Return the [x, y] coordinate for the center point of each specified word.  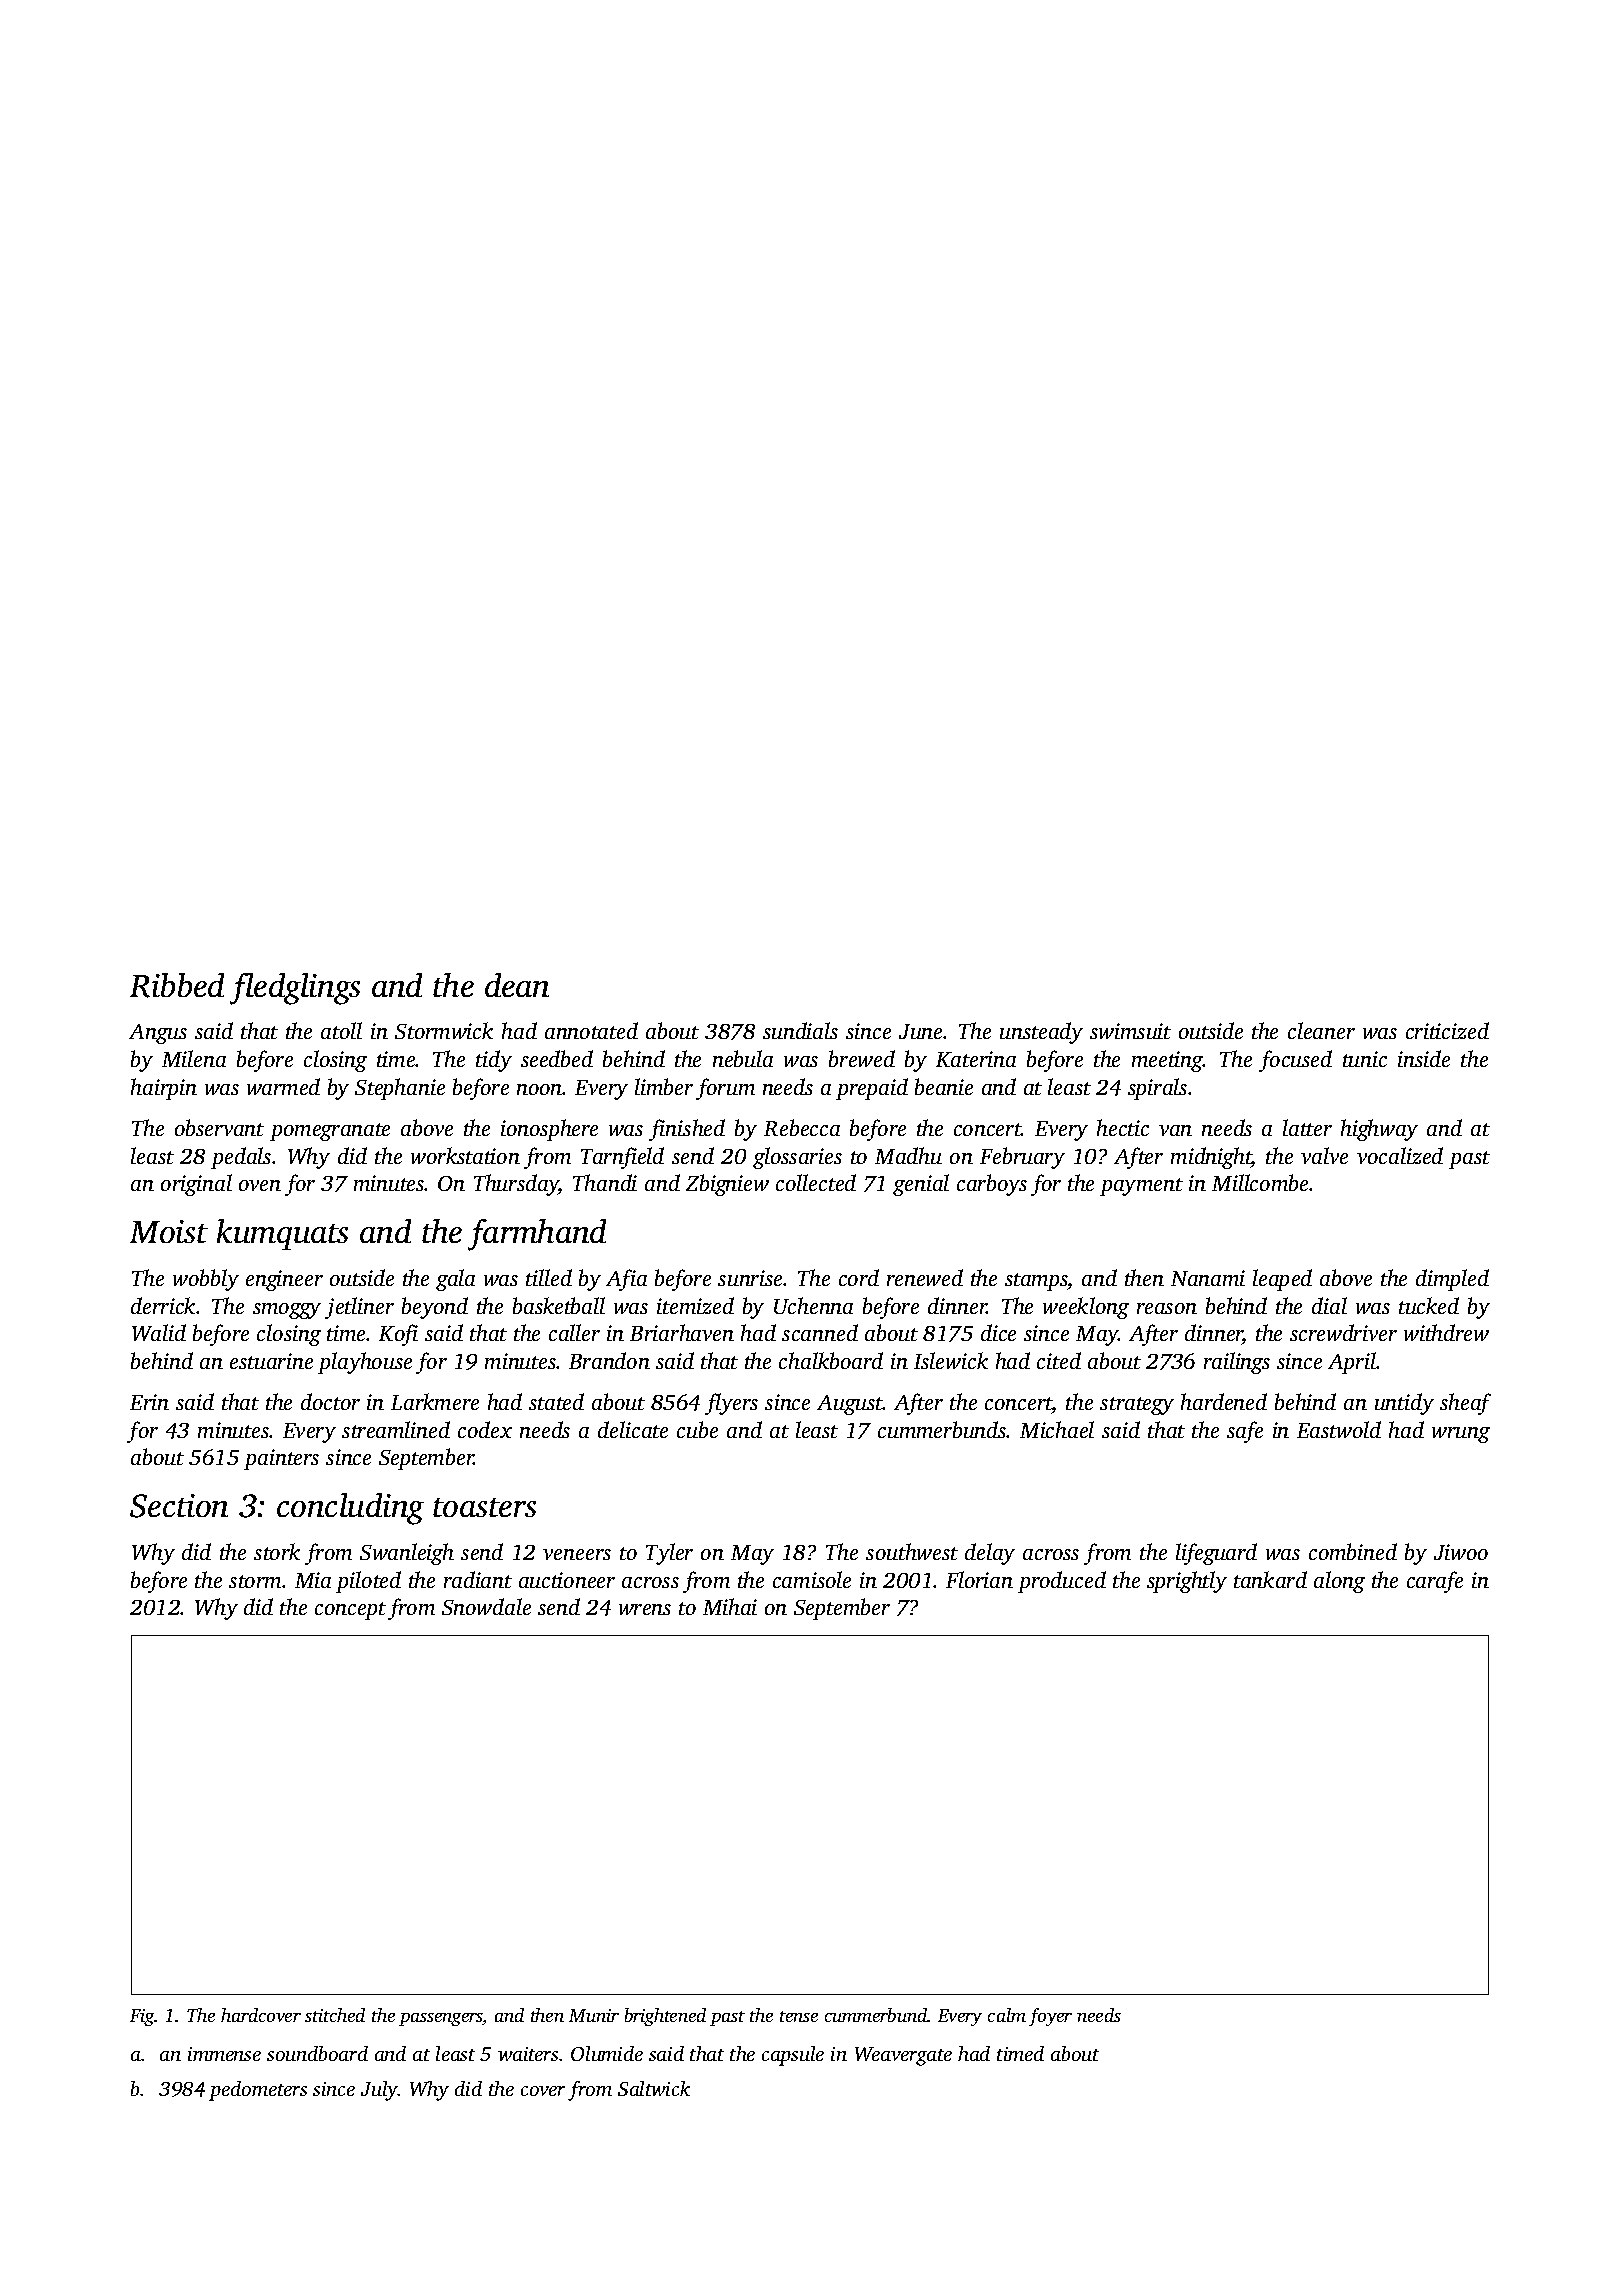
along [1339, 1582]
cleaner [1321, 1030]
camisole [812, 1579]
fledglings [295, 989]
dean [517, 985]
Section [179, 1506]
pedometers [258, 2091]
